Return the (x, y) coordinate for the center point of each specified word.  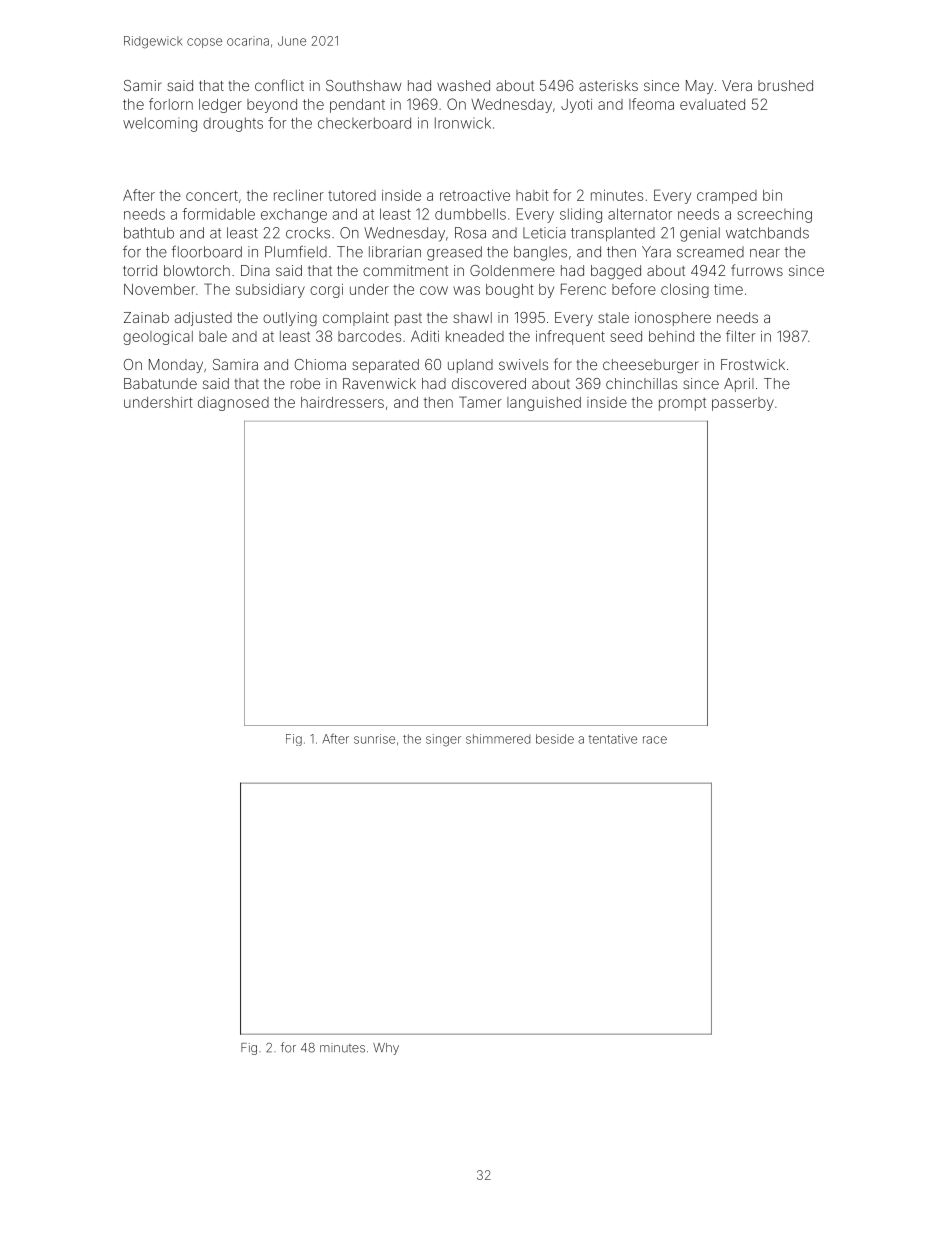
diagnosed (233, 404)
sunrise (374, 739)
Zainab (146, 317)
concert (212, 195)
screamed (710, 252)
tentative (613, 739)
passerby (743, 404)
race (655, 740)
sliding (581, 215)
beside (555, 739)
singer (443, 740)
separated (385, 366)
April (739, 385)
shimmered (498, 739)
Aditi (425, 336)
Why (386, 1049)
